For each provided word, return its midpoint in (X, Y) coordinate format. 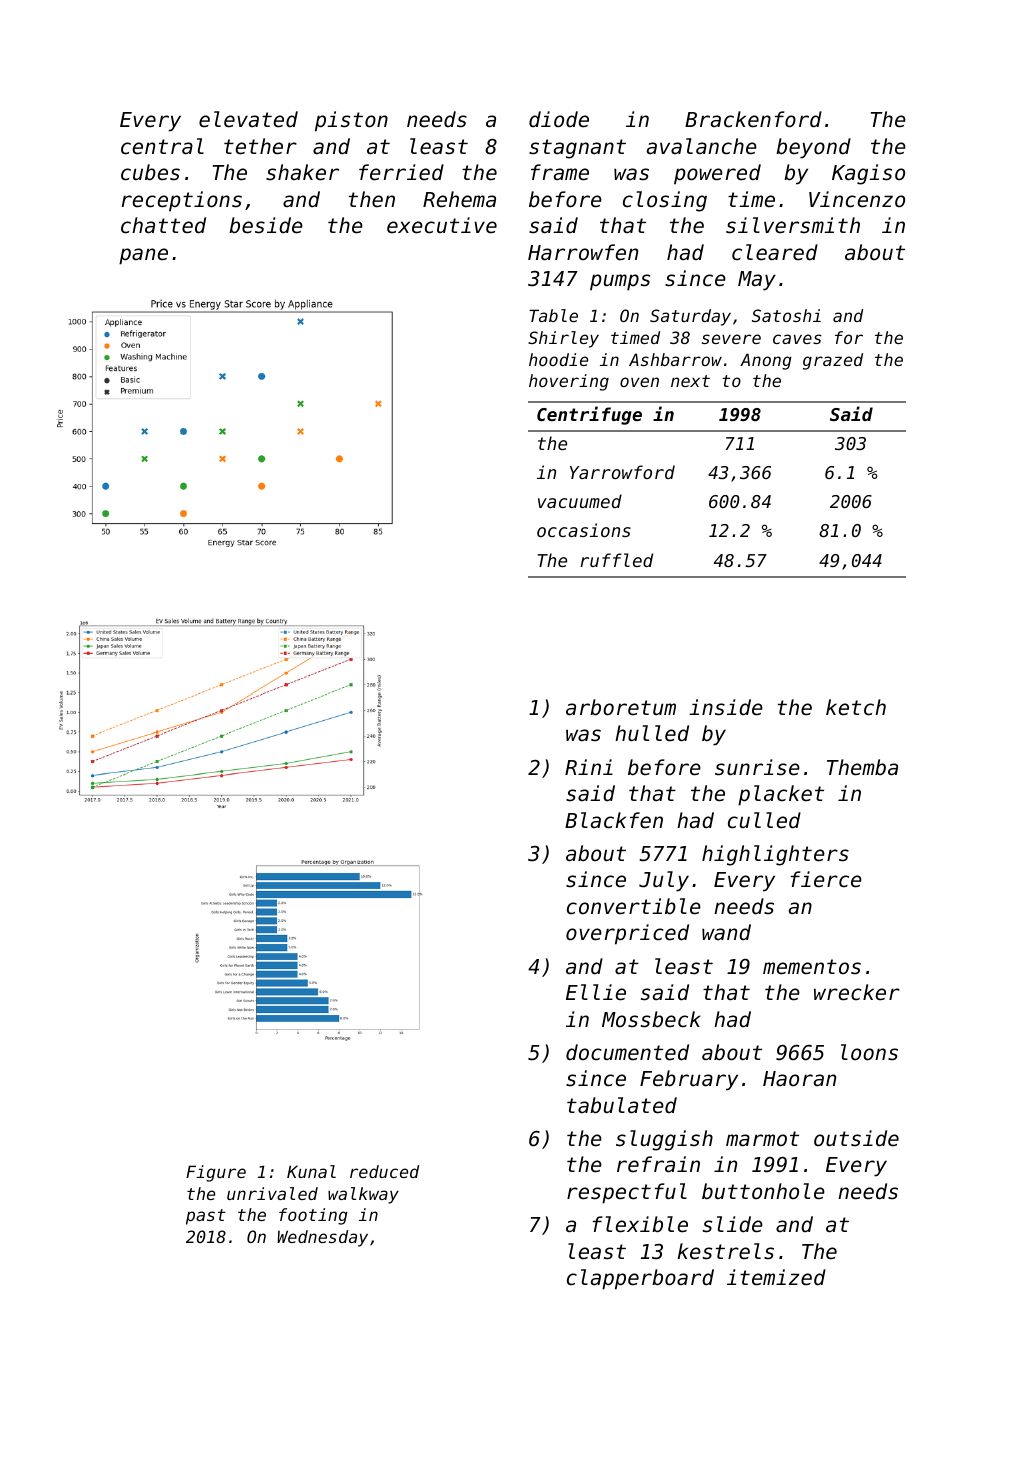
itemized (776, 1277)
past (206, 1217)
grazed (833, 361)
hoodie (558, 359)
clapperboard (640, 1279)
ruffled (616, 560)
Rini (589, 767)
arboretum (621, 707)
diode (559, 119)
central (162, 146)
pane (143, 256)
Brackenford (753, 119)
